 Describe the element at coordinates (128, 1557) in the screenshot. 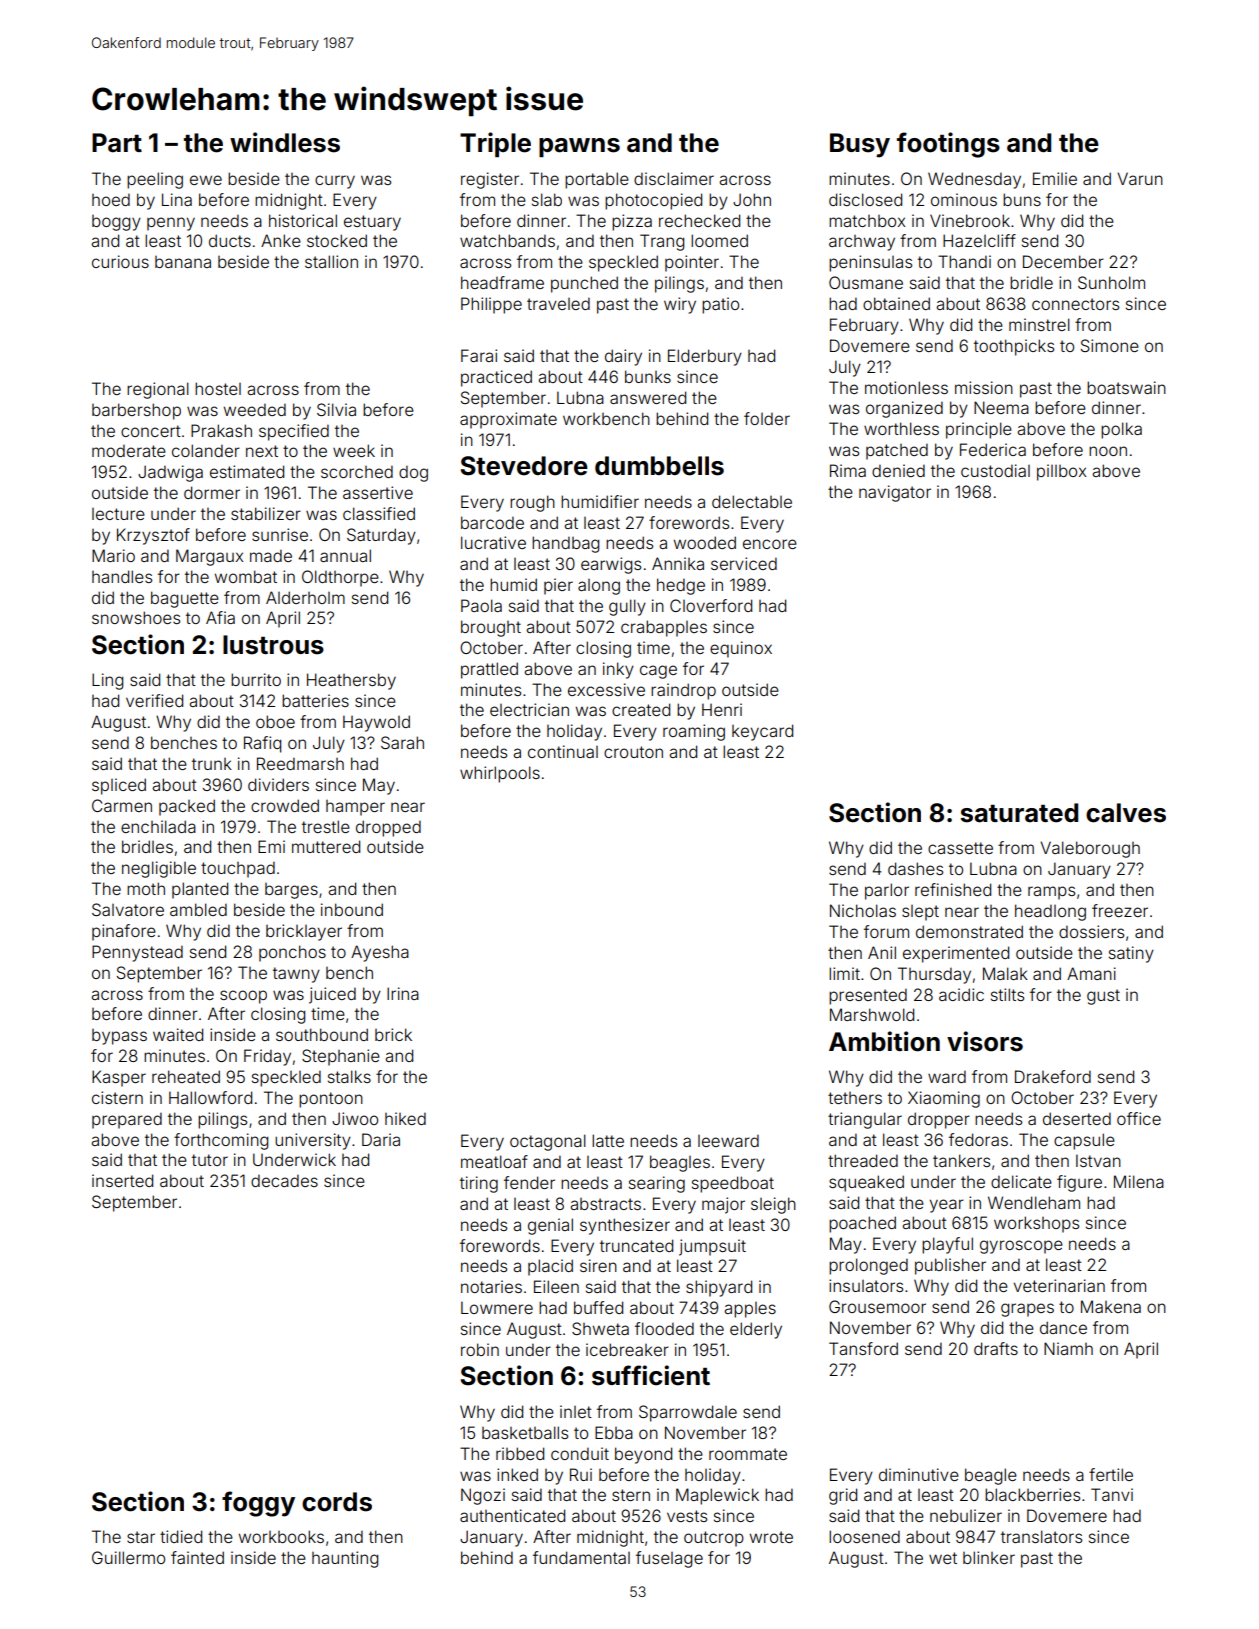

I see `Guillermo` at that location.
